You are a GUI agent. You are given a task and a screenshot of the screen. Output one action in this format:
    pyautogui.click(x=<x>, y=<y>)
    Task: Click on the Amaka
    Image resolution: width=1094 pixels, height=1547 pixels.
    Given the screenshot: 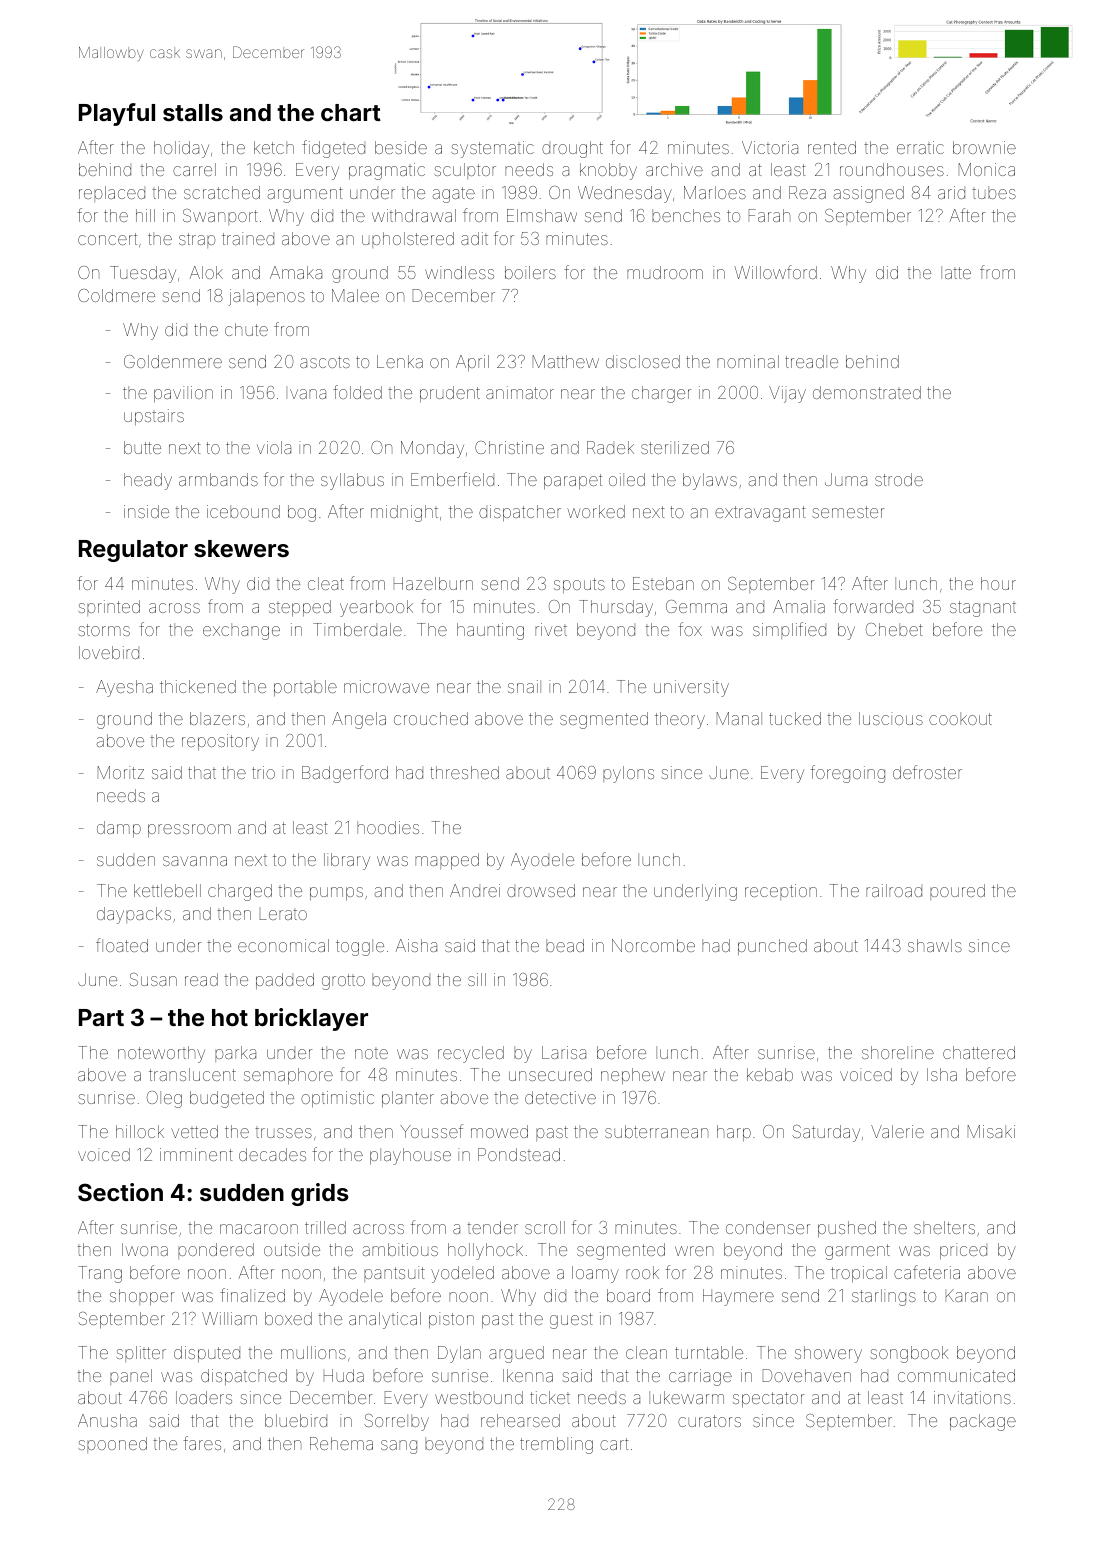 What is the action you would take?
    pyautogui.click(x=296, y=272)
